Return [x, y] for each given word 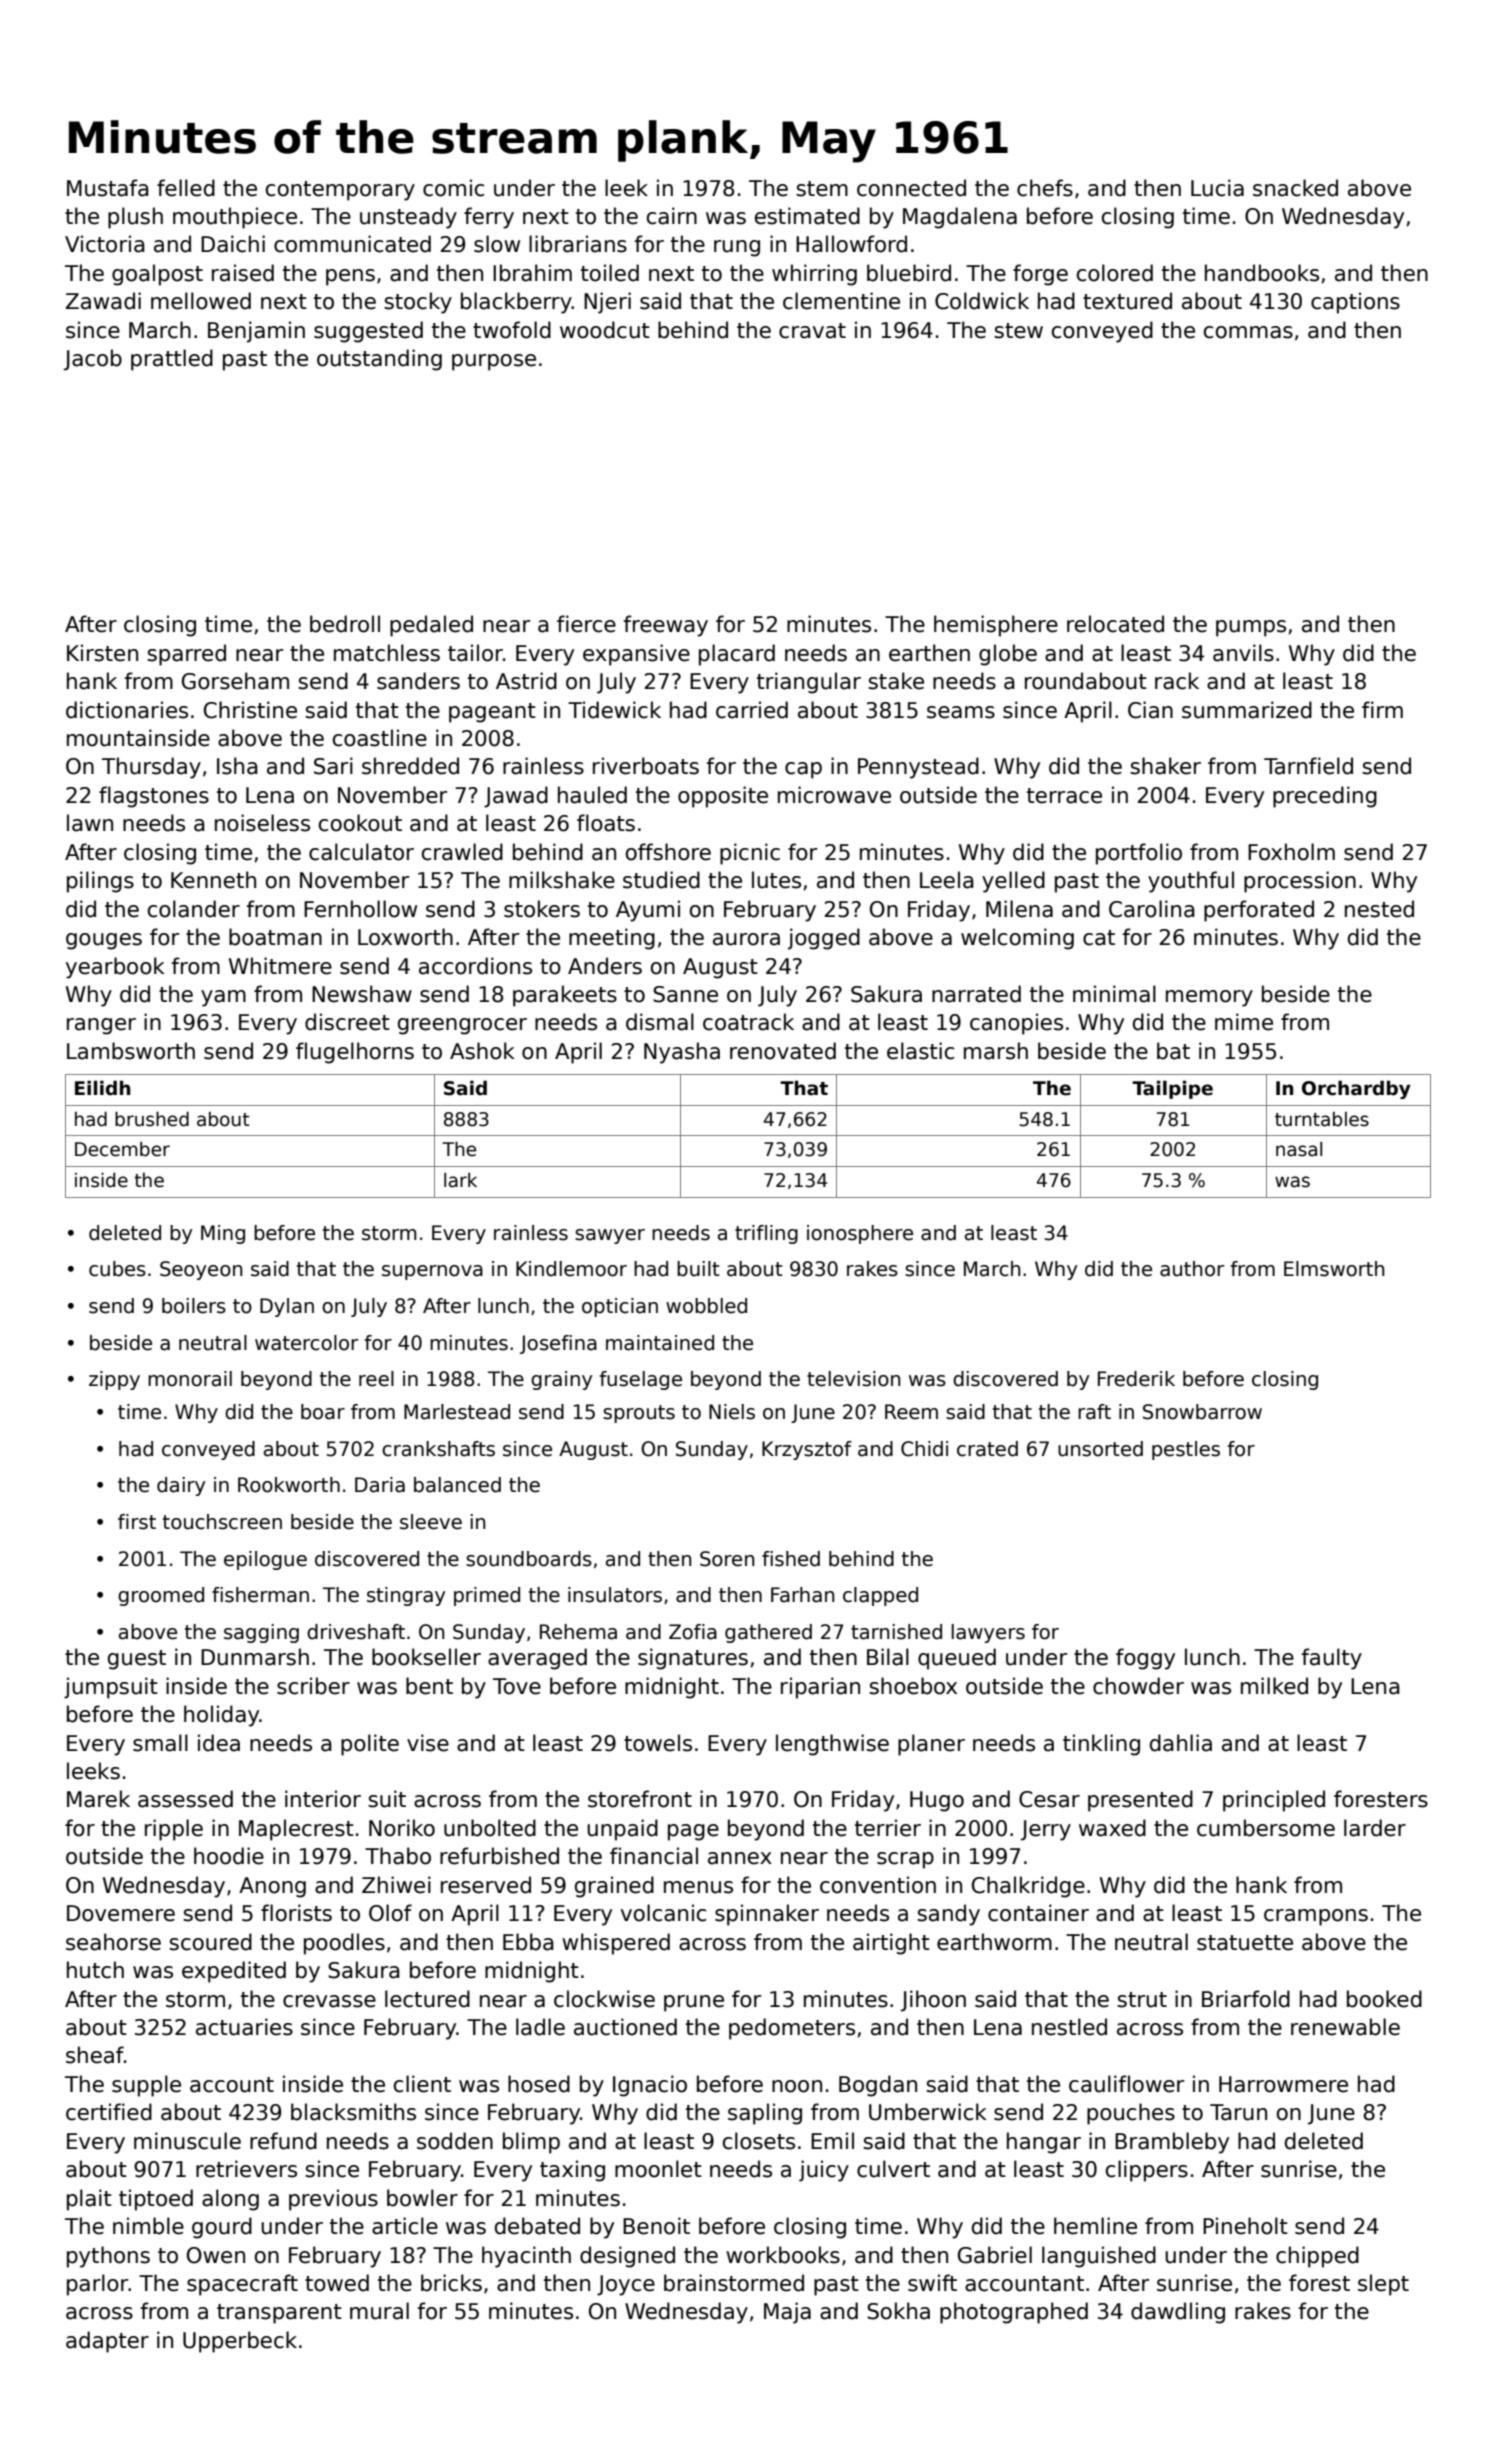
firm [1382, 709]
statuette [1245, 1943]
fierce [586, 624]
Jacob [93, 360]
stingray [406, 1596]
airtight [891, 1944]
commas [1248, 332]
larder [1375, 1828]
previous [333, 2200]
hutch [95, 1970]
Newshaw [362, 994]
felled [186, 188]
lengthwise [832, 1745]
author [1192, 1269]
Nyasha [682, 1053]
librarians [578, 244]
